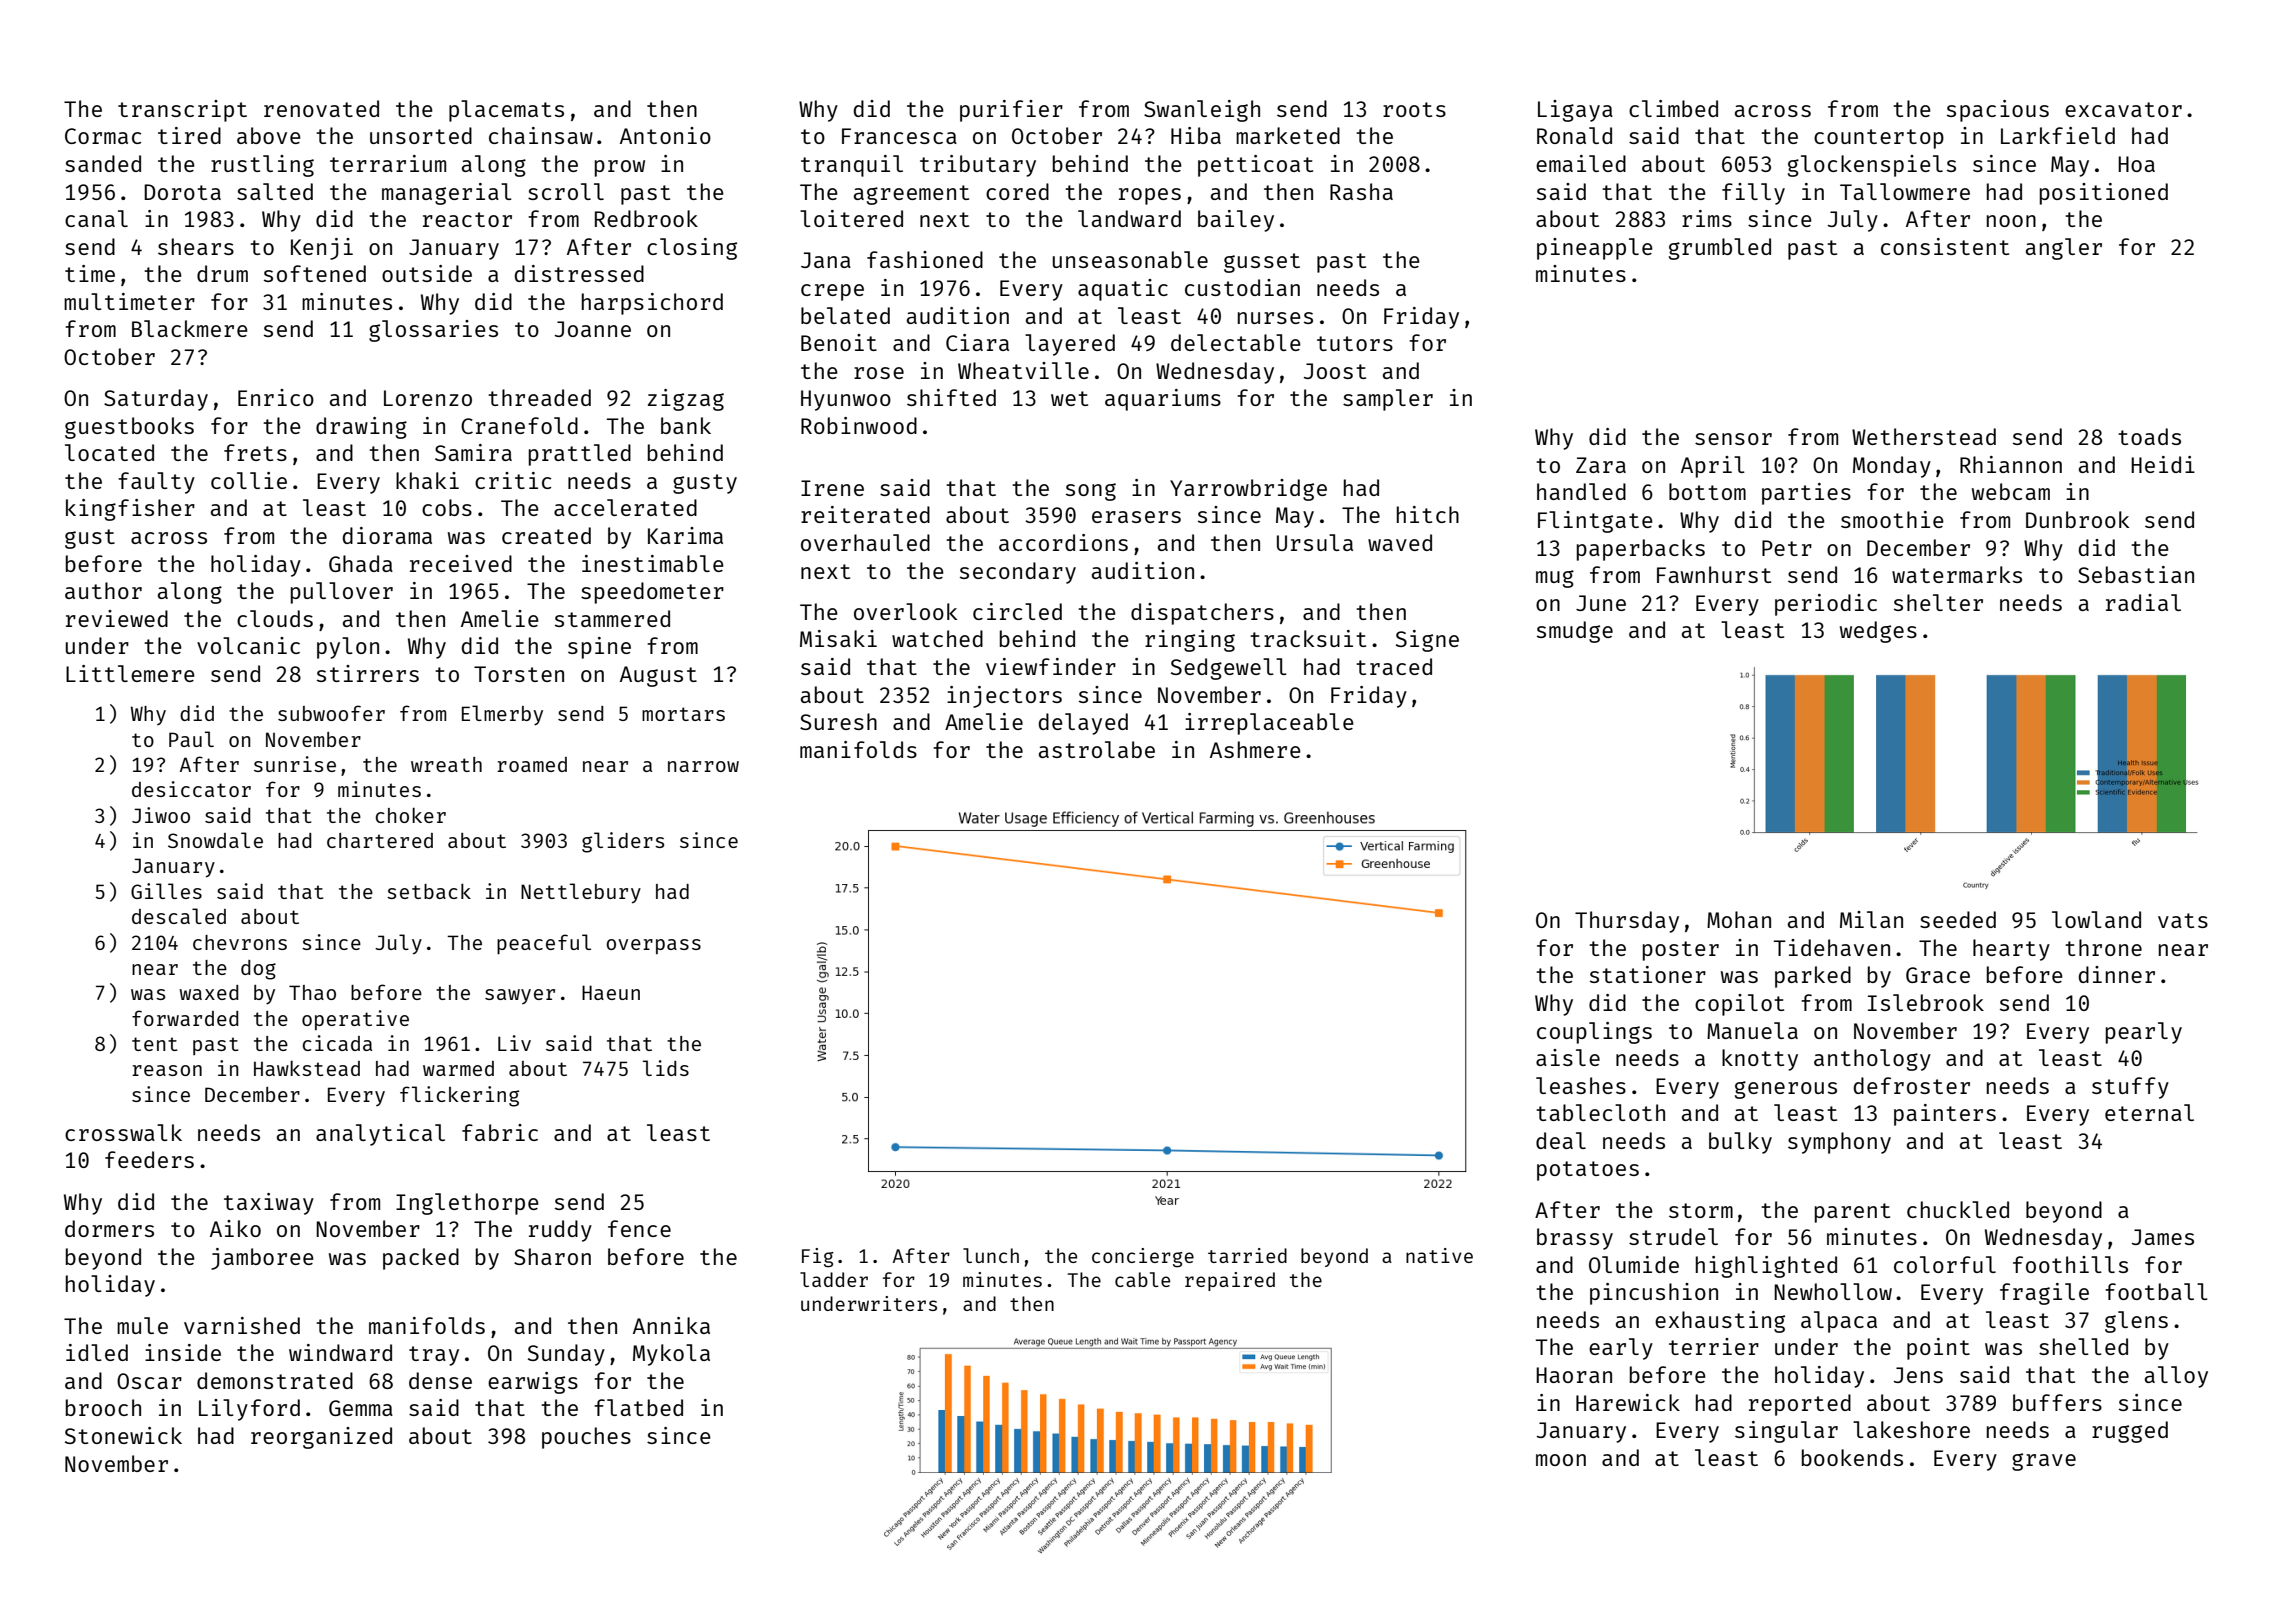 The height and width of the screenshot is (1614, 2282). What do you see at coordinates (666, 1068) in the screenshot?
I see `lids` at bounding box center [666, 1068].
